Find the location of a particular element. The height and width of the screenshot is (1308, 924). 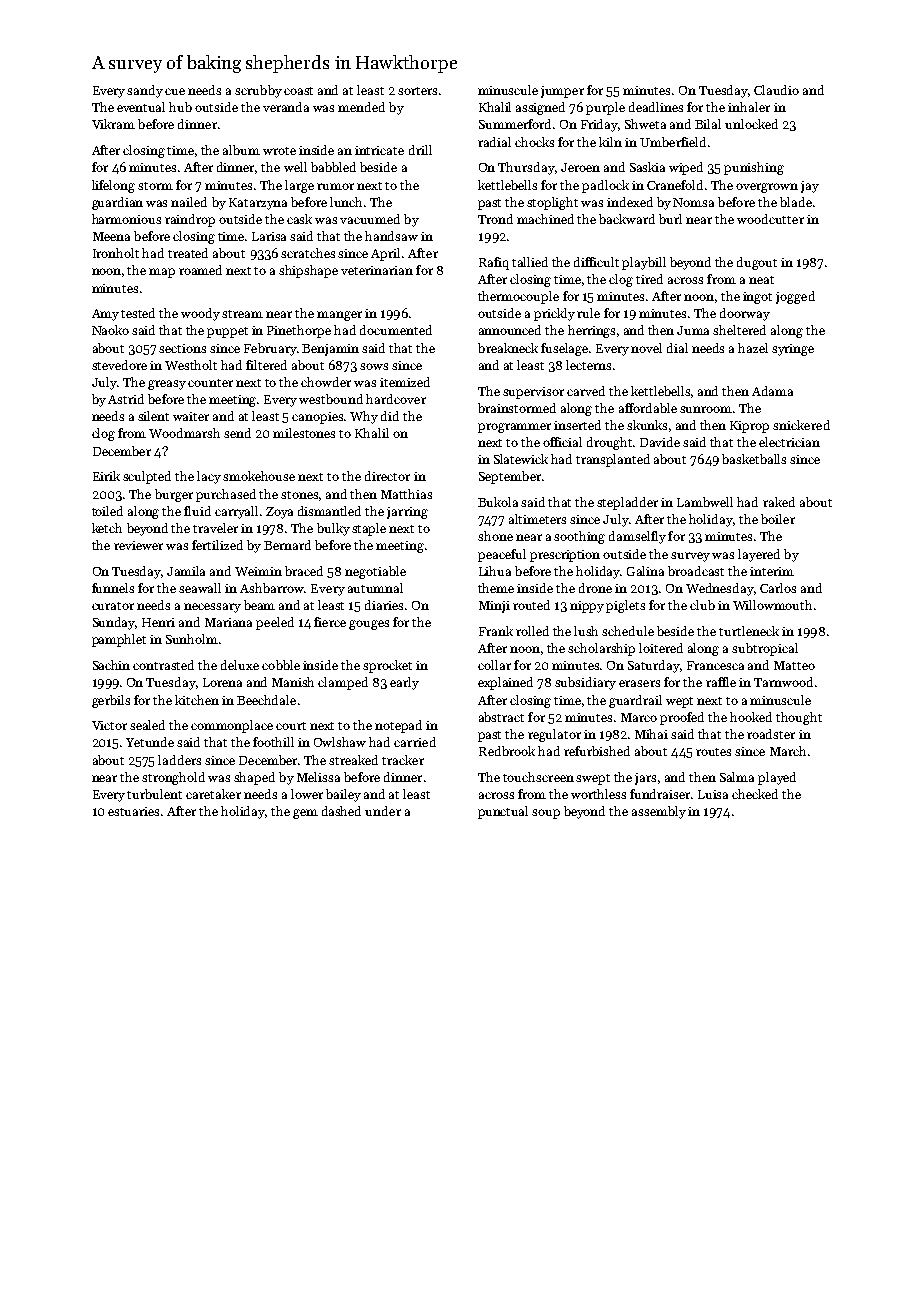

Amy is located at coordinates (105, 315).
